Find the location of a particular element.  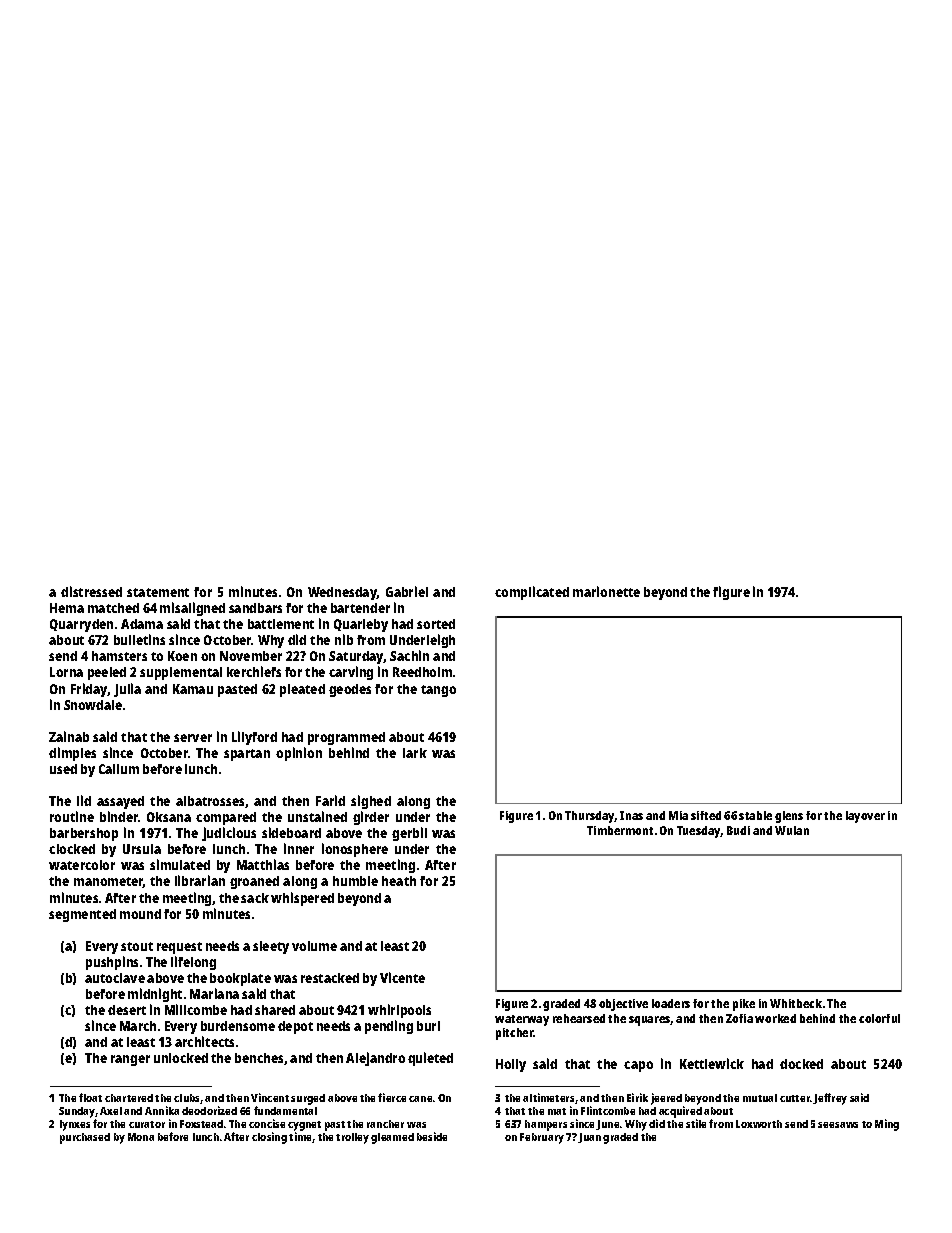

heath is located at coordinates (399, 881).
